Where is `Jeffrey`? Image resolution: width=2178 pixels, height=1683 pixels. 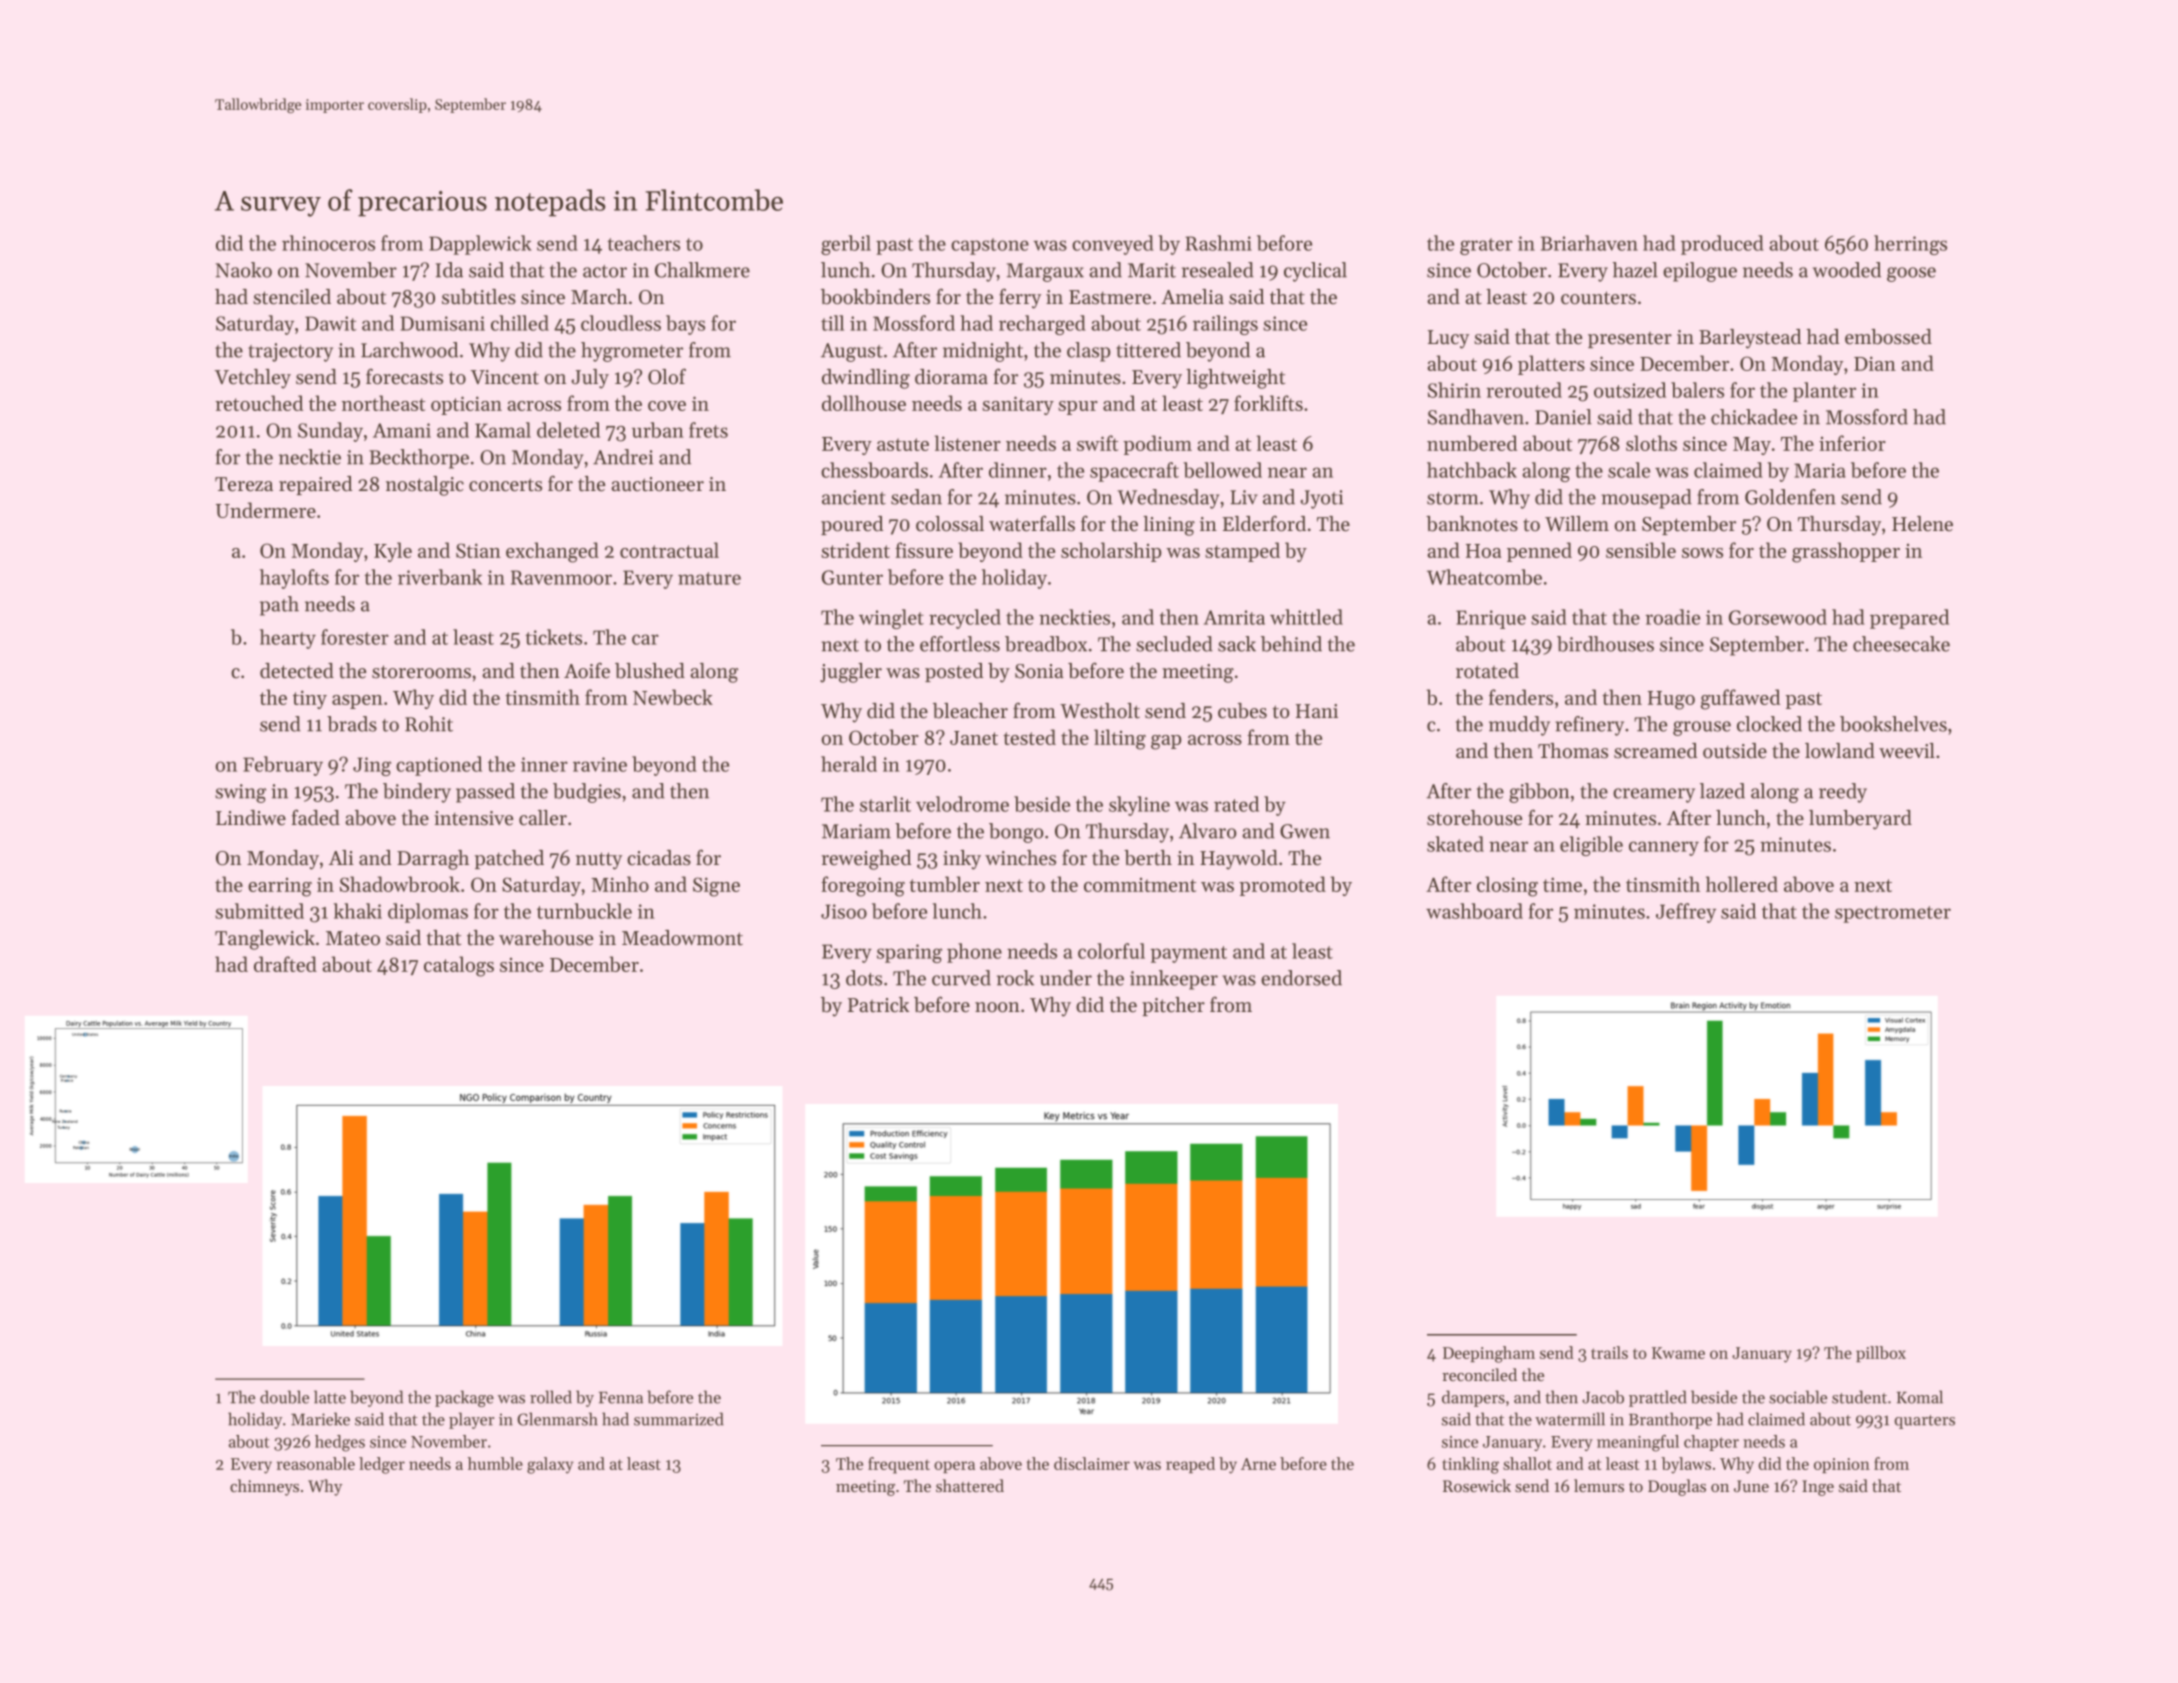 Jeffrey is located at coordinates (1686, 913).
